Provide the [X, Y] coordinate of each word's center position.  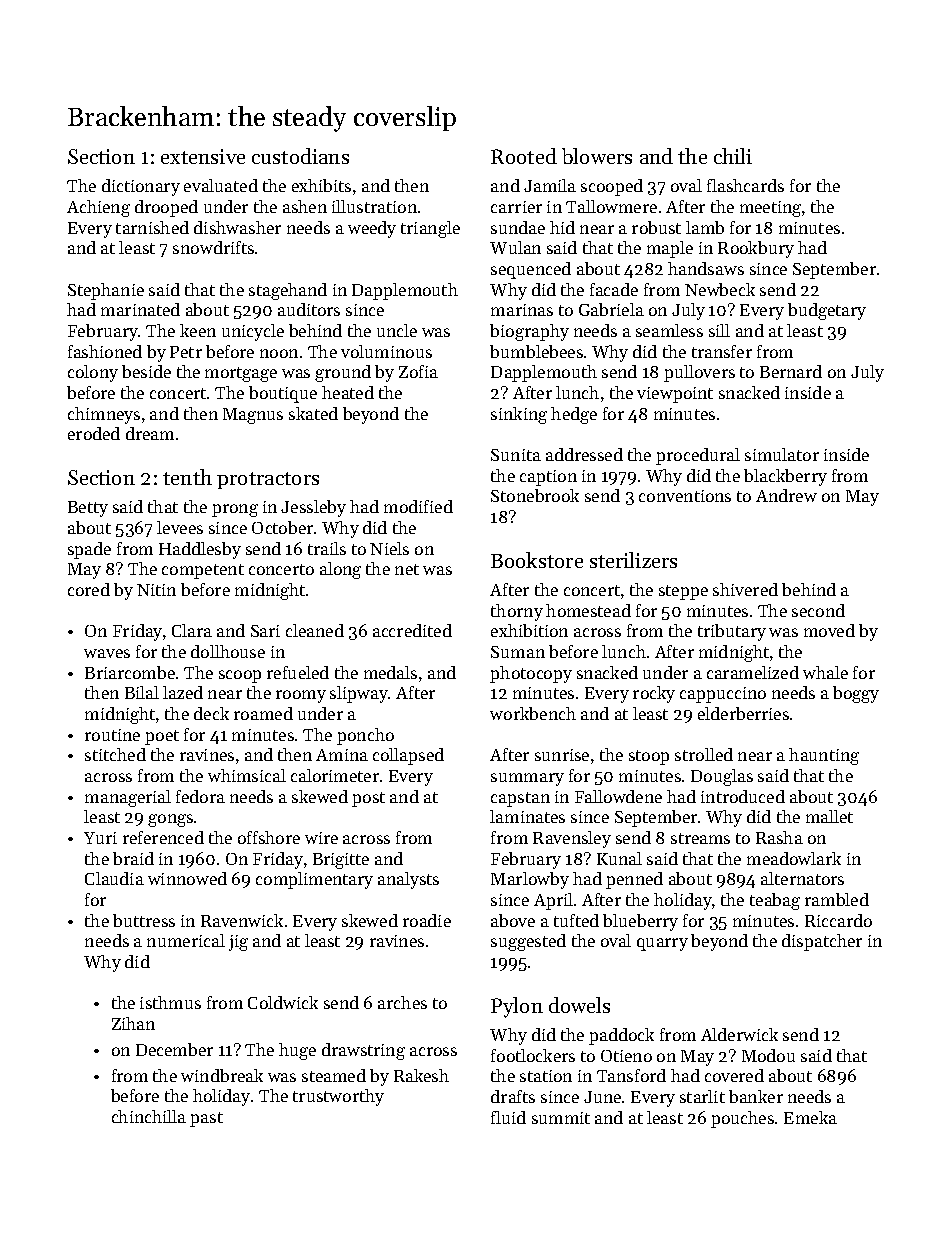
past [206, 1119]
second [818, 610]
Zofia [418, 371]
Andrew [786, 495]
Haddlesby [200, 550]
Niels [389, 548]
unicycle [253, 332]
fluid [508, 1117]
